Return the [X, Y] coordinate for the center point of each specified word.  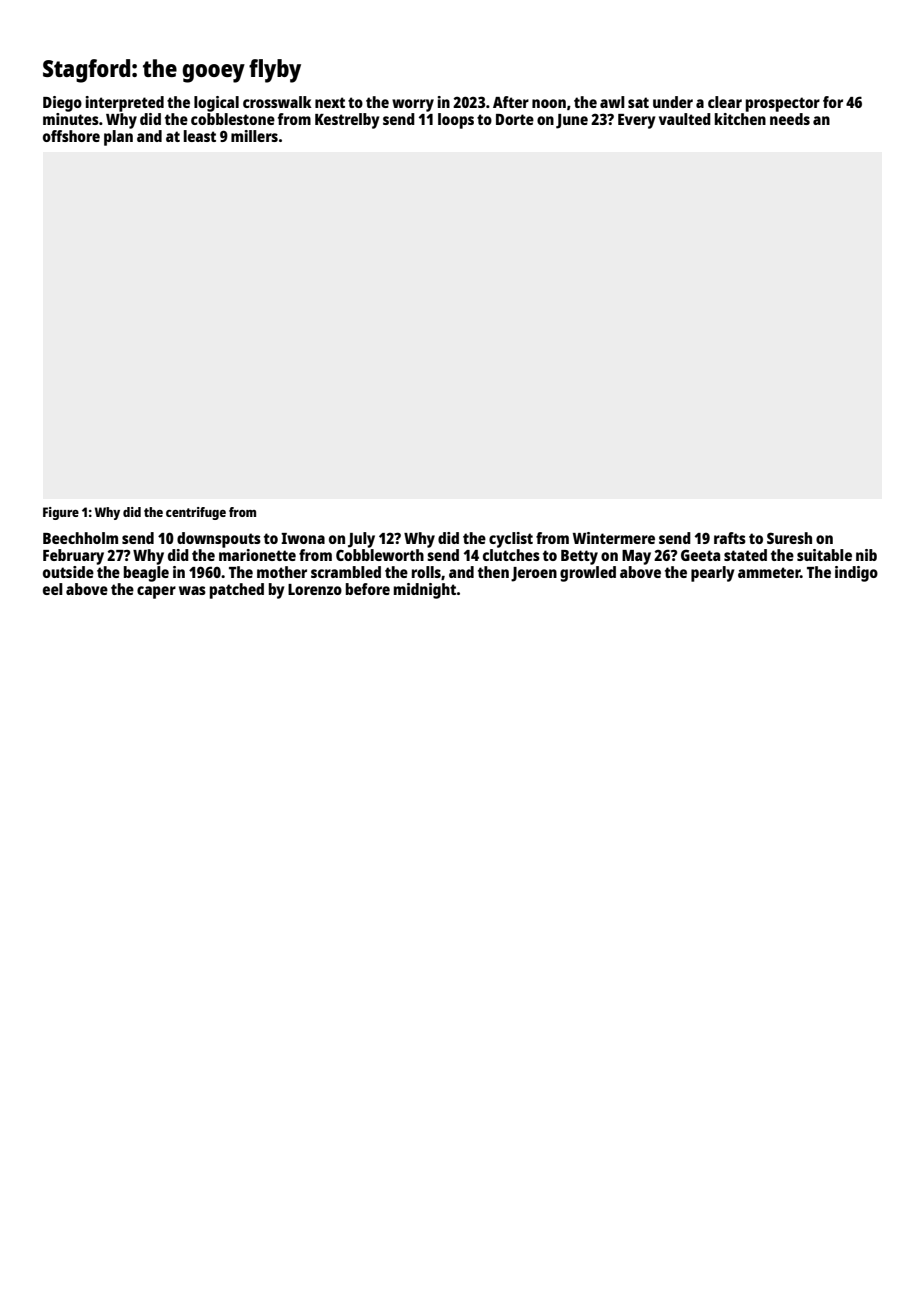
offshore [71, 136]
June [572, 121]
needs [790, 119]
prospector [783, 104]
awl [612, 102]
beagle [146, 574]
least [200, 136]
